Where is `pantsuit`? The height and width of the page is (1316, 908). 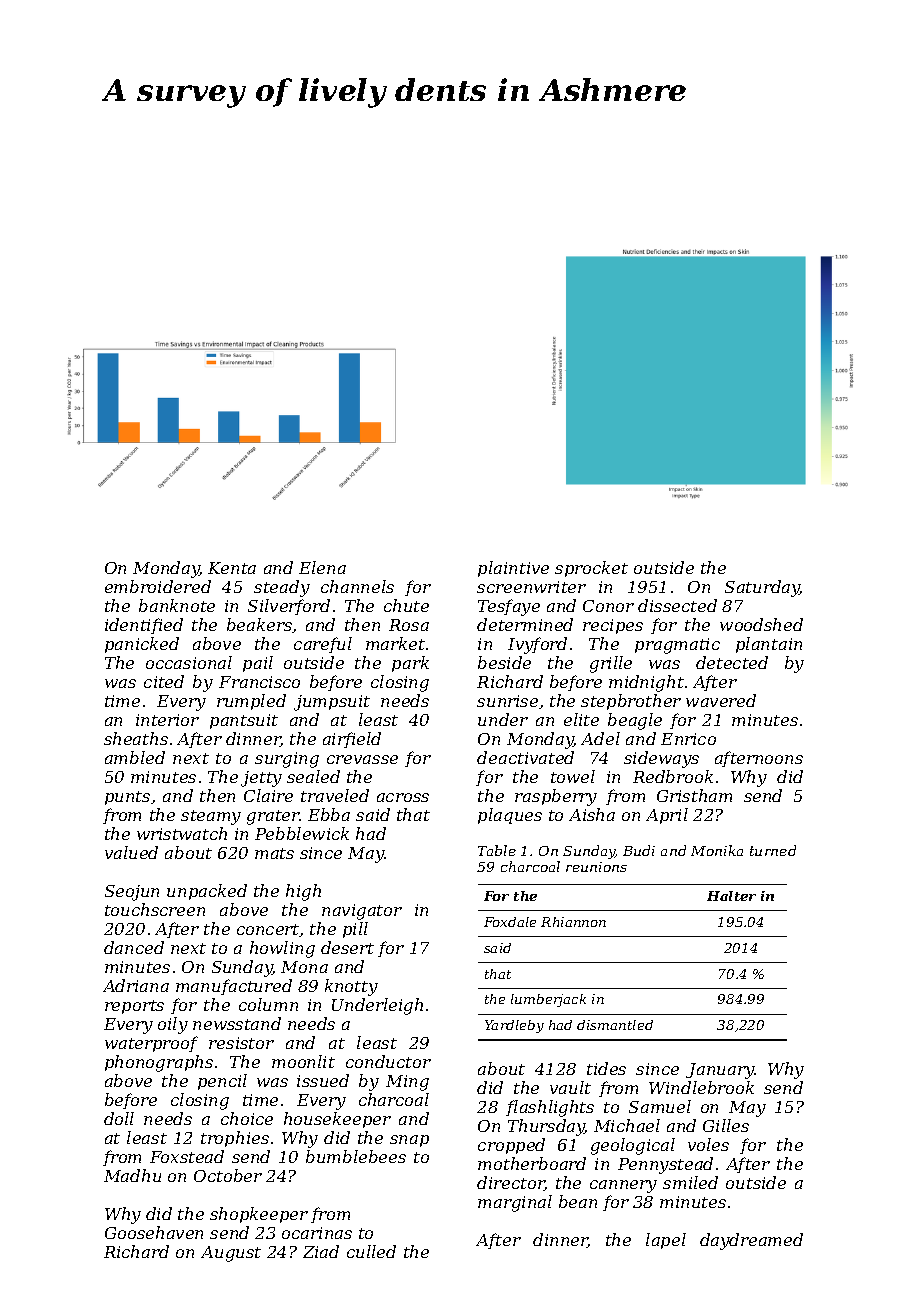
pantsuit is located at coordinates (244, 721).
